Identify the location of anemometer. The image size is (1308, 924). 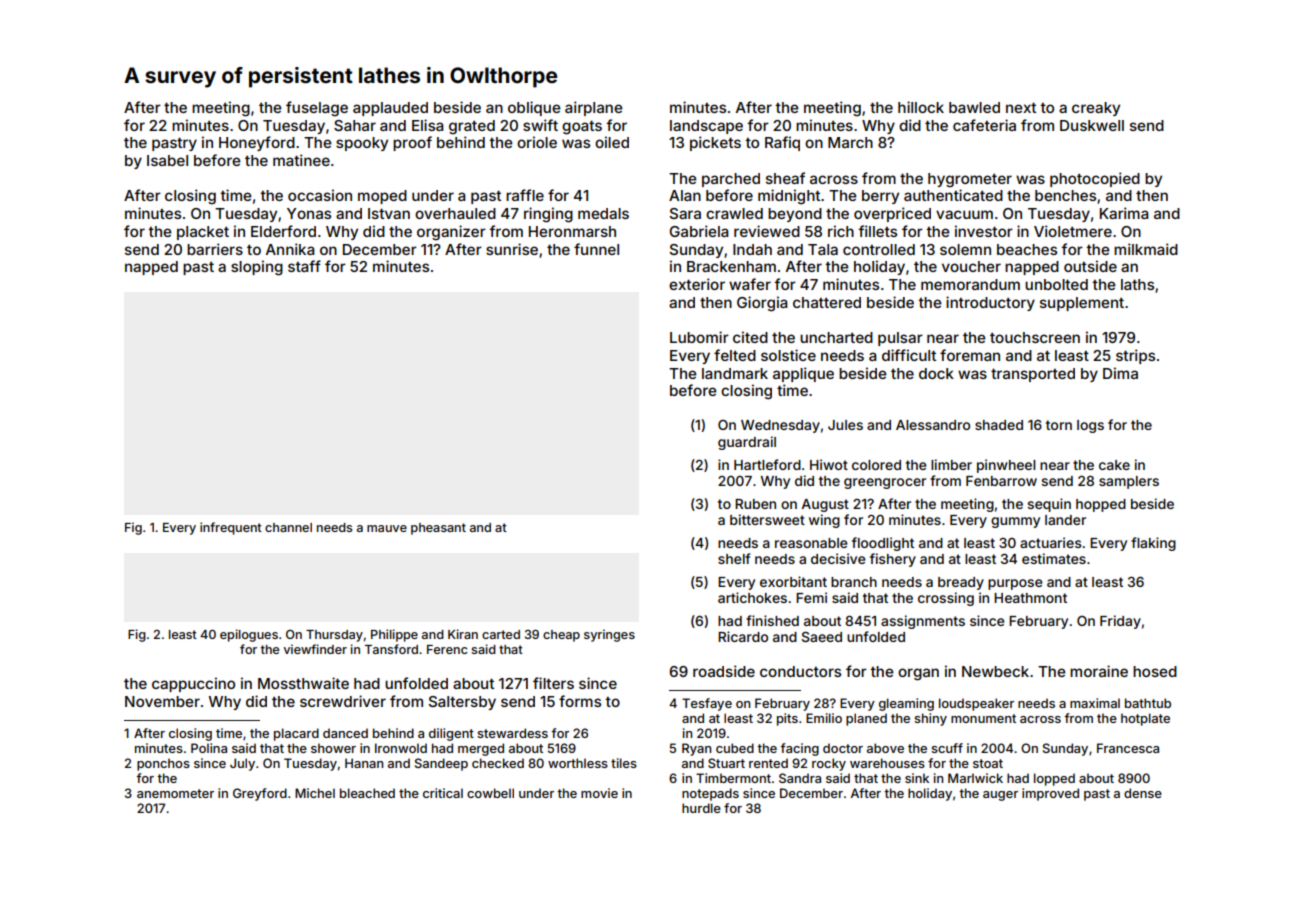
(175, 793).
